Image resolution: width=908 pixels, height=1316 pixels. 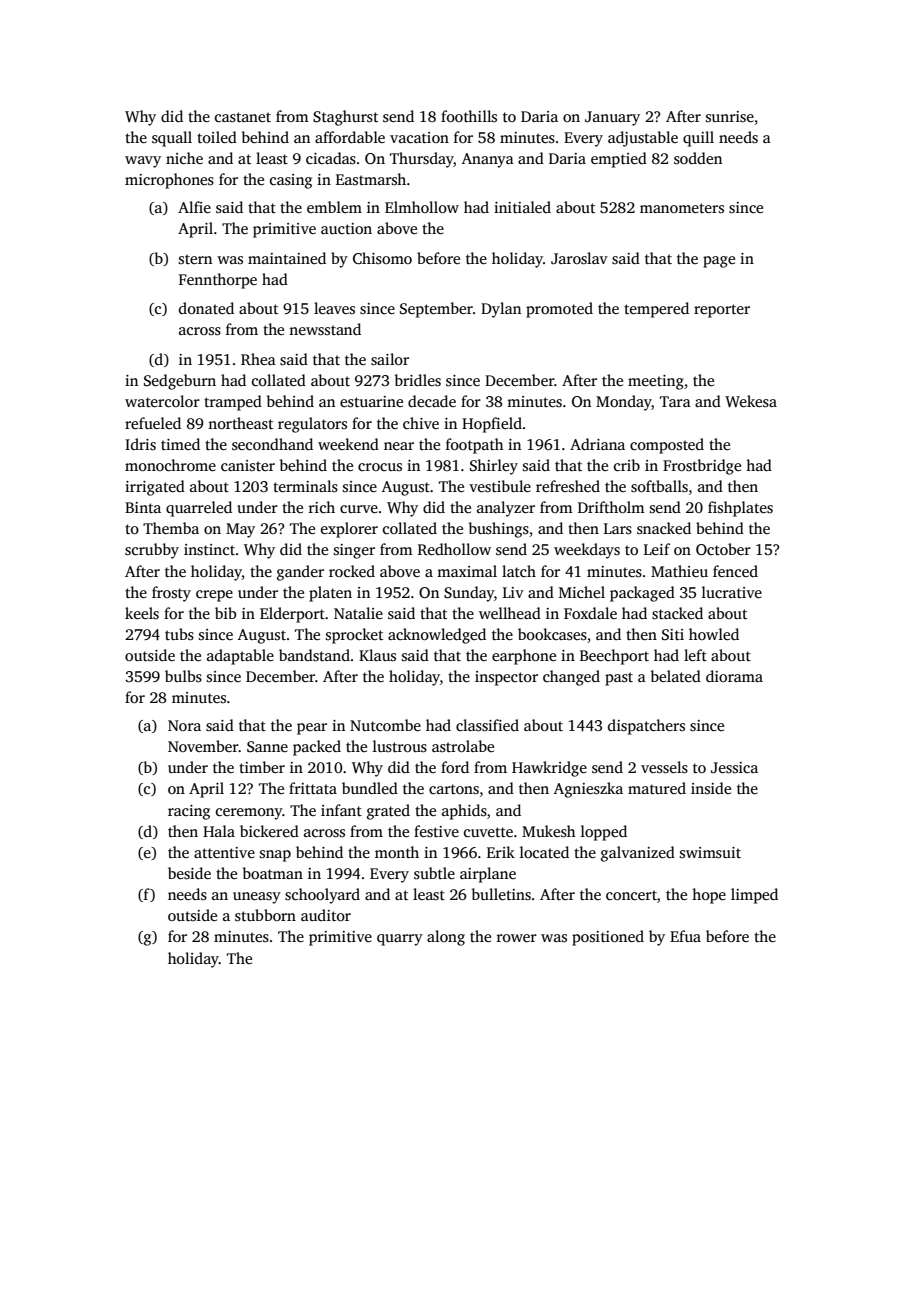 What do you see at coordinates (685, 936) in the document?
I see `Efua` at bounding box center [685, 936].
